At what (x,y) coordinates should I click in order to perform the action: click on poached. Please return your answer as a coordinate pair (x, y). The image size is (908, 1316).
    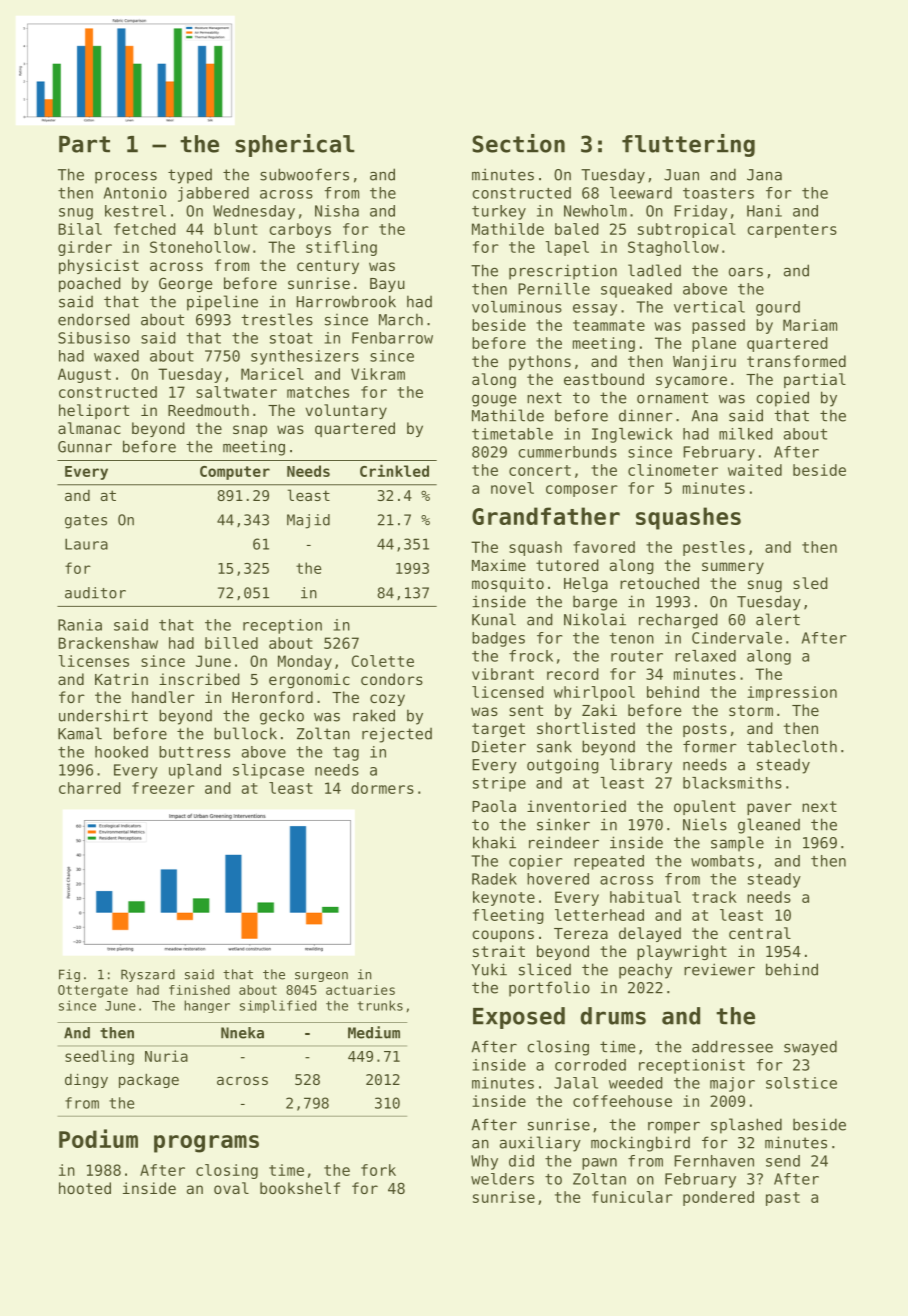
    Looking at the image, I should click on (90, 284).
